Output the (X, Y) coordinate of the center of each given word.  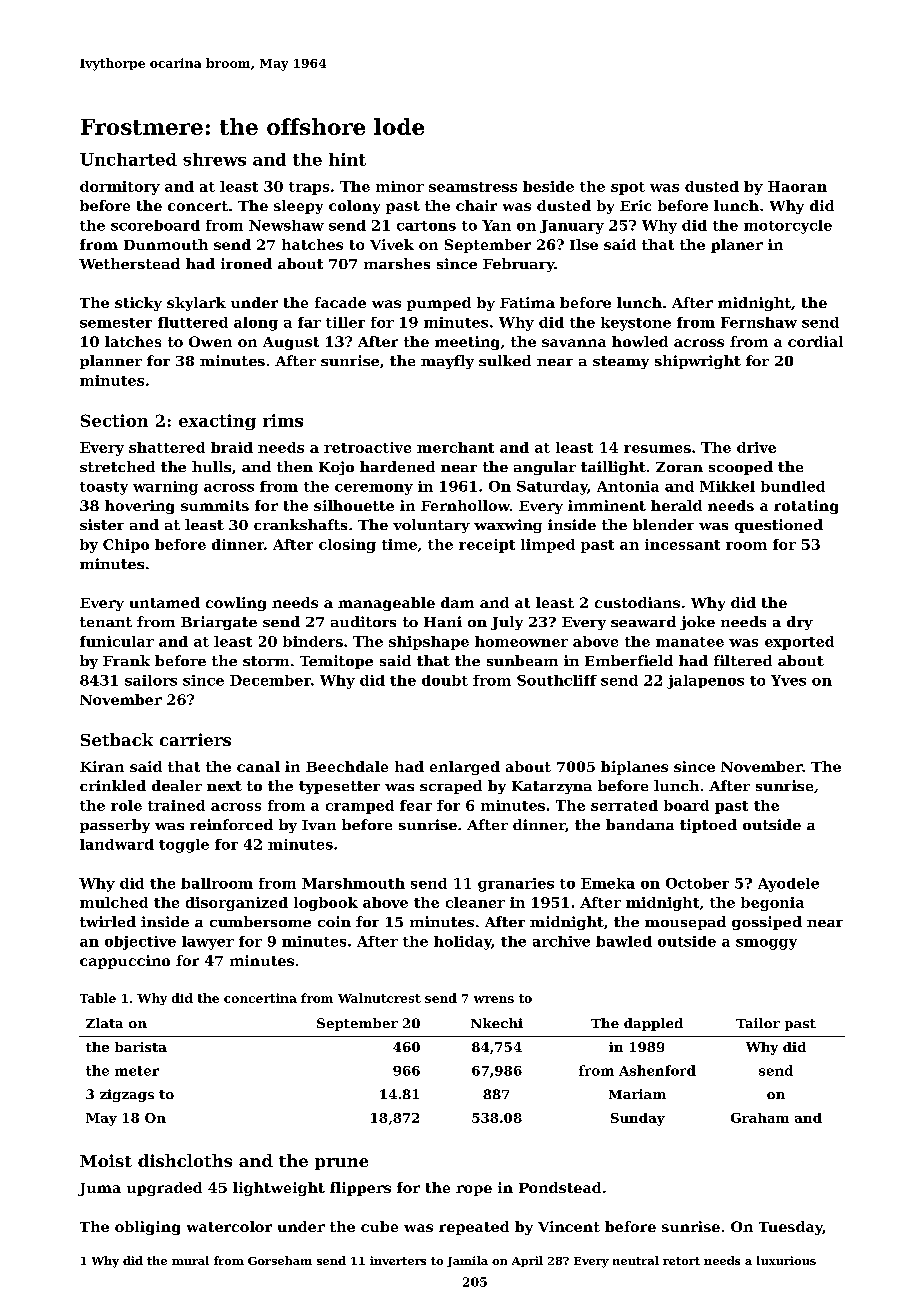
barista (141, 1047)
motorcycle (788, 227)
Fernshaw (759, 322)
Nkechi (497, 1023)
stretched (117, 466)
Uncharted (128, 159)
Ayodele (788, 885)
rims (283, 420)
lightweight (279, 1189)
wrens (494, 999)
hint (347, 159)
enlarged (465, 768)
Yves (788, 680)
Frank (126, 660)
